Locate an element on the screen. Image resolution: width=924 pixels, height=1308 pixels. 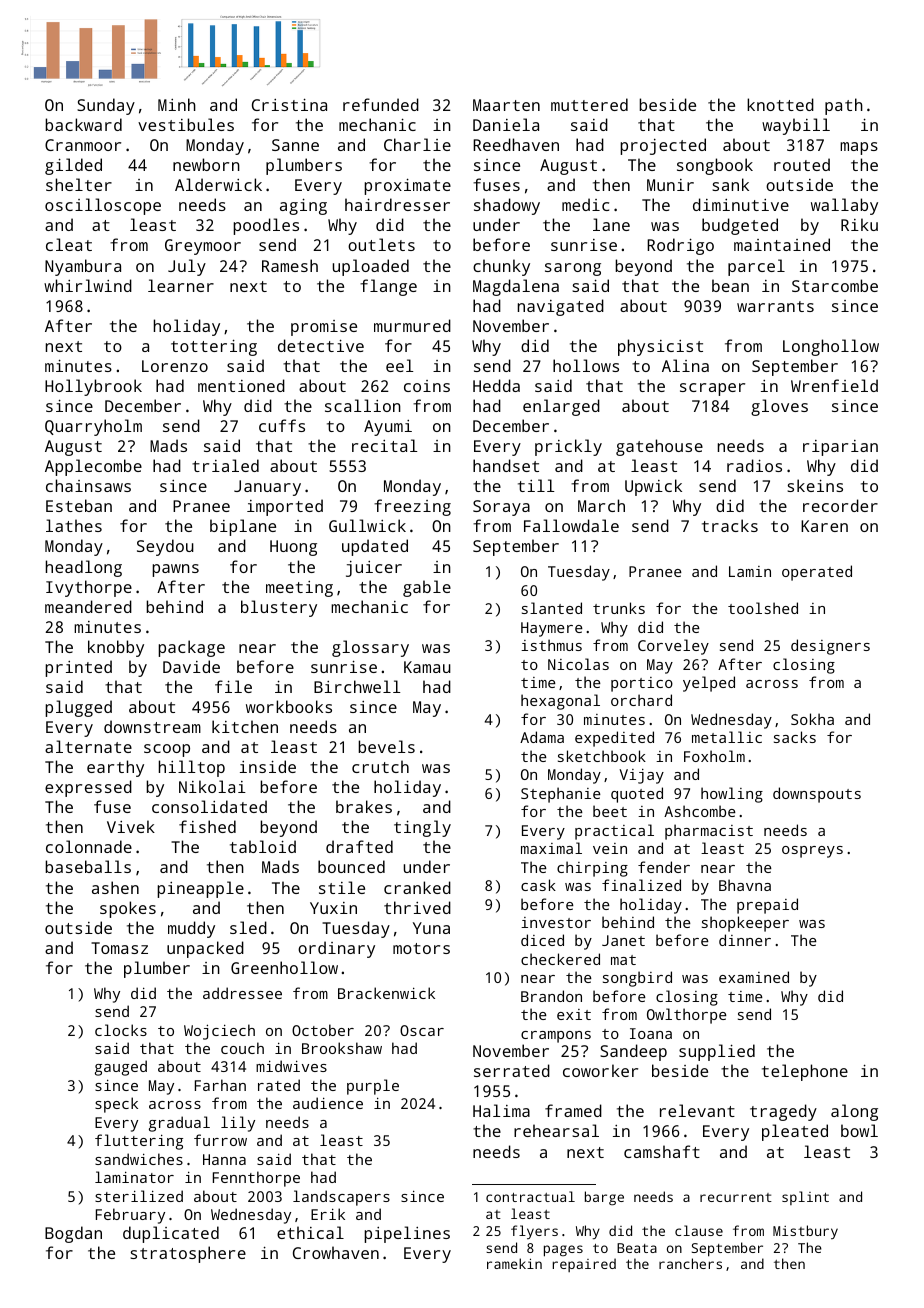
Reedhaven is located at coordinates (516, 144).
